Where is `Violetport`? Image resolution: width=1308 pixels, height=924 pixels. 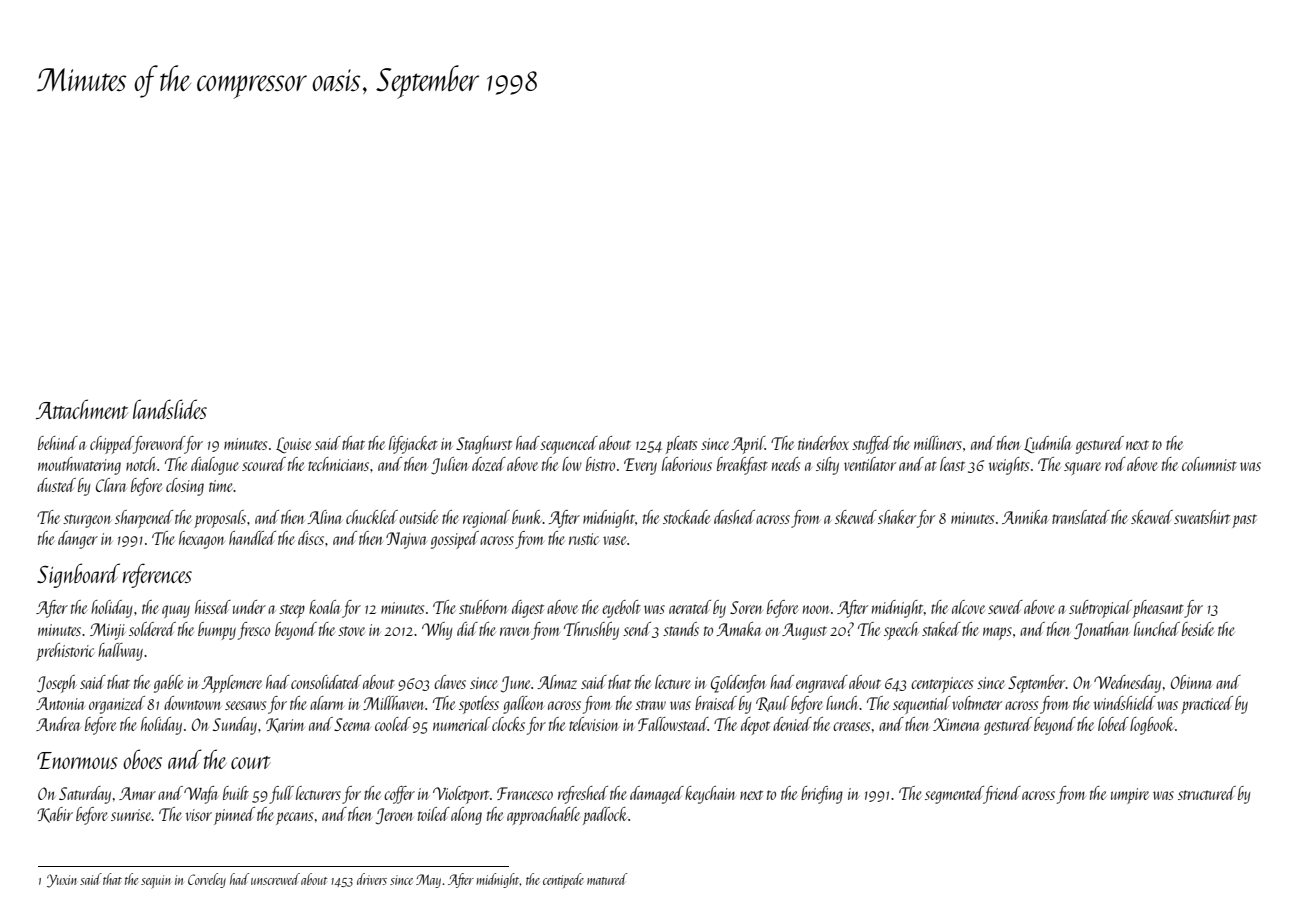 Violetport is located at coordinates (461, 795).
